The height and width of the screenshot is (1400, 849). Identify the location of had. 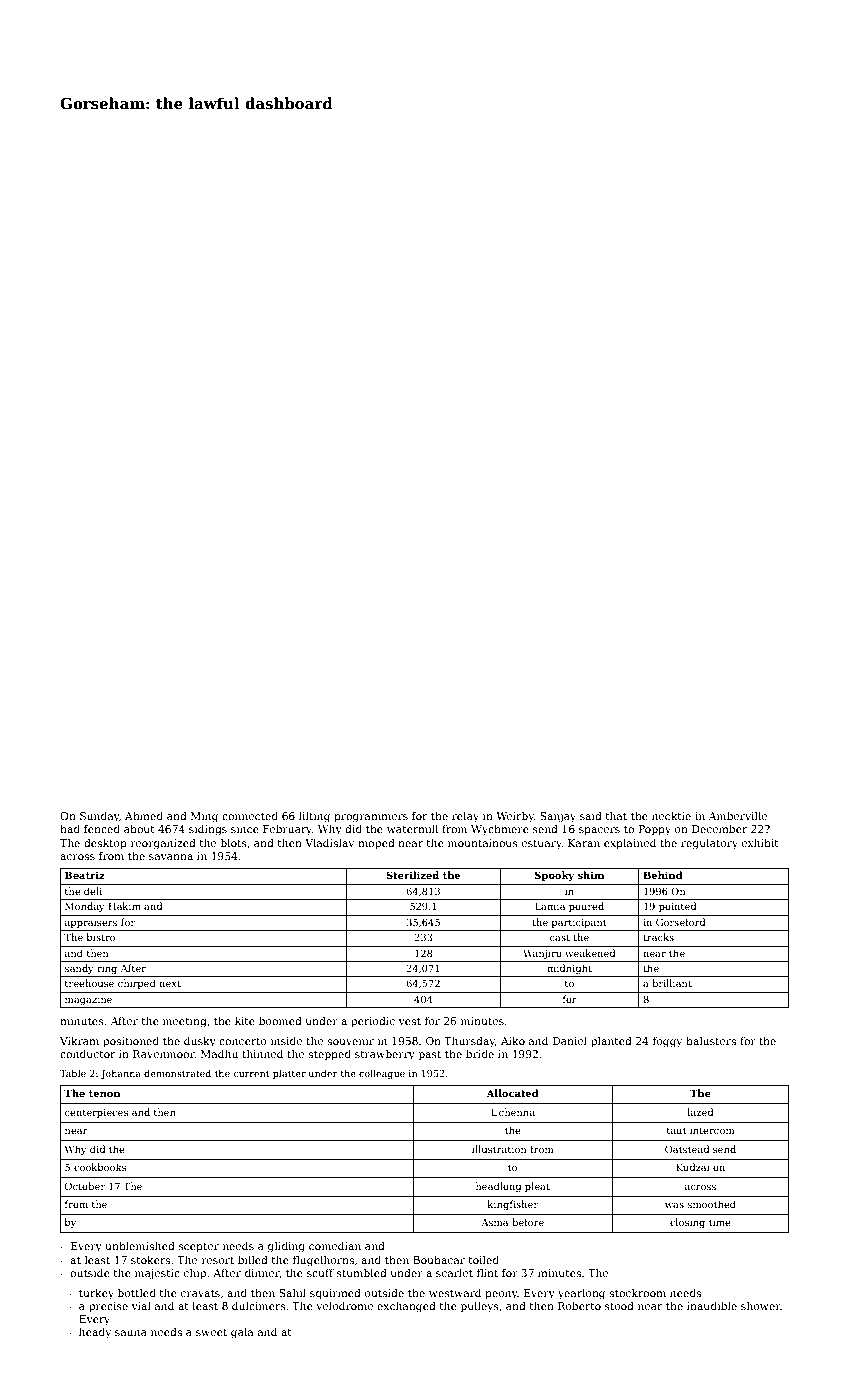
(70, 828).
